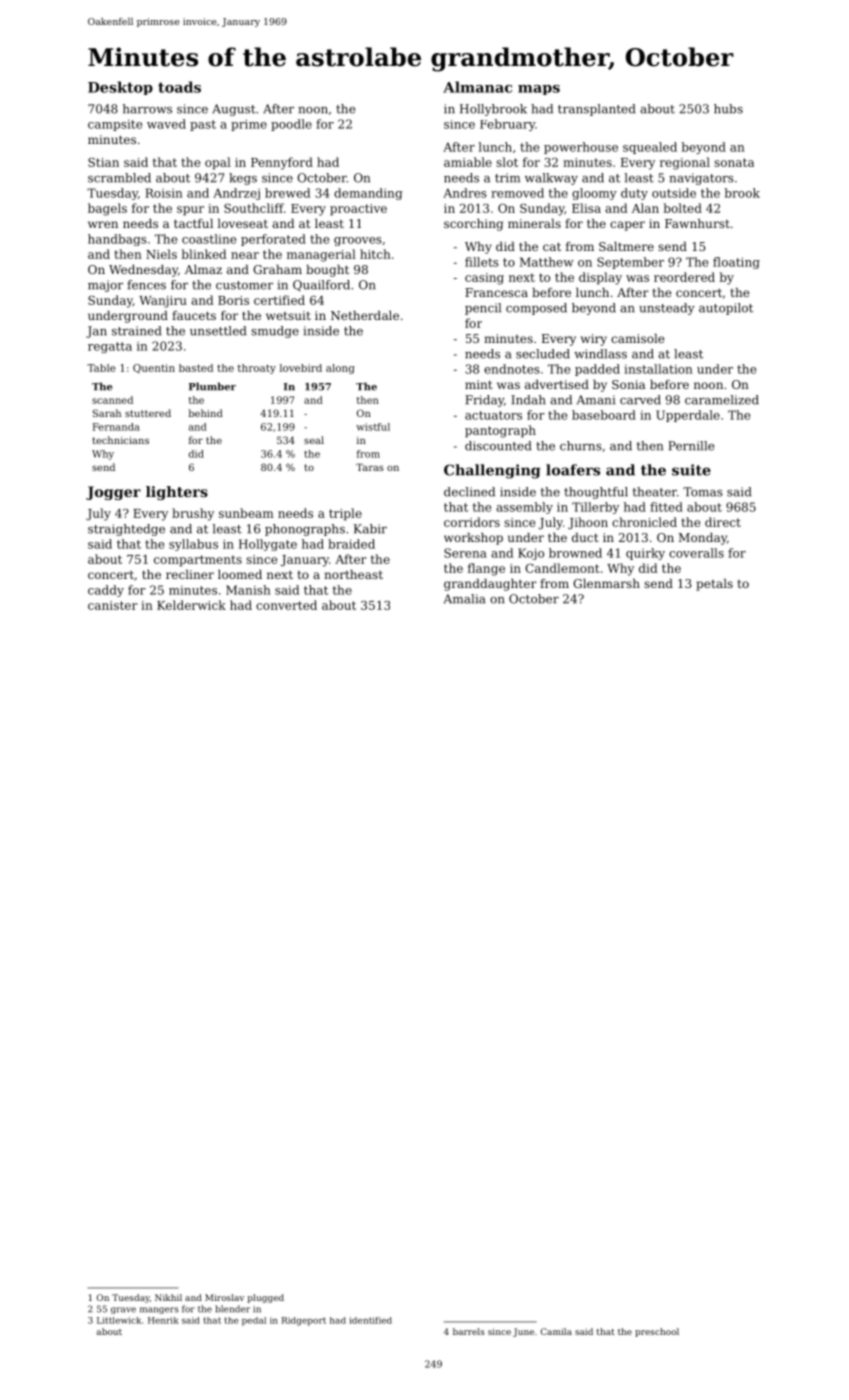 The height and width of the screenshot is (1400, 849). What do you see at coordinates (657, 1332) in the screenshot?
I see `preschool` at bounding box center [657, 1332].
